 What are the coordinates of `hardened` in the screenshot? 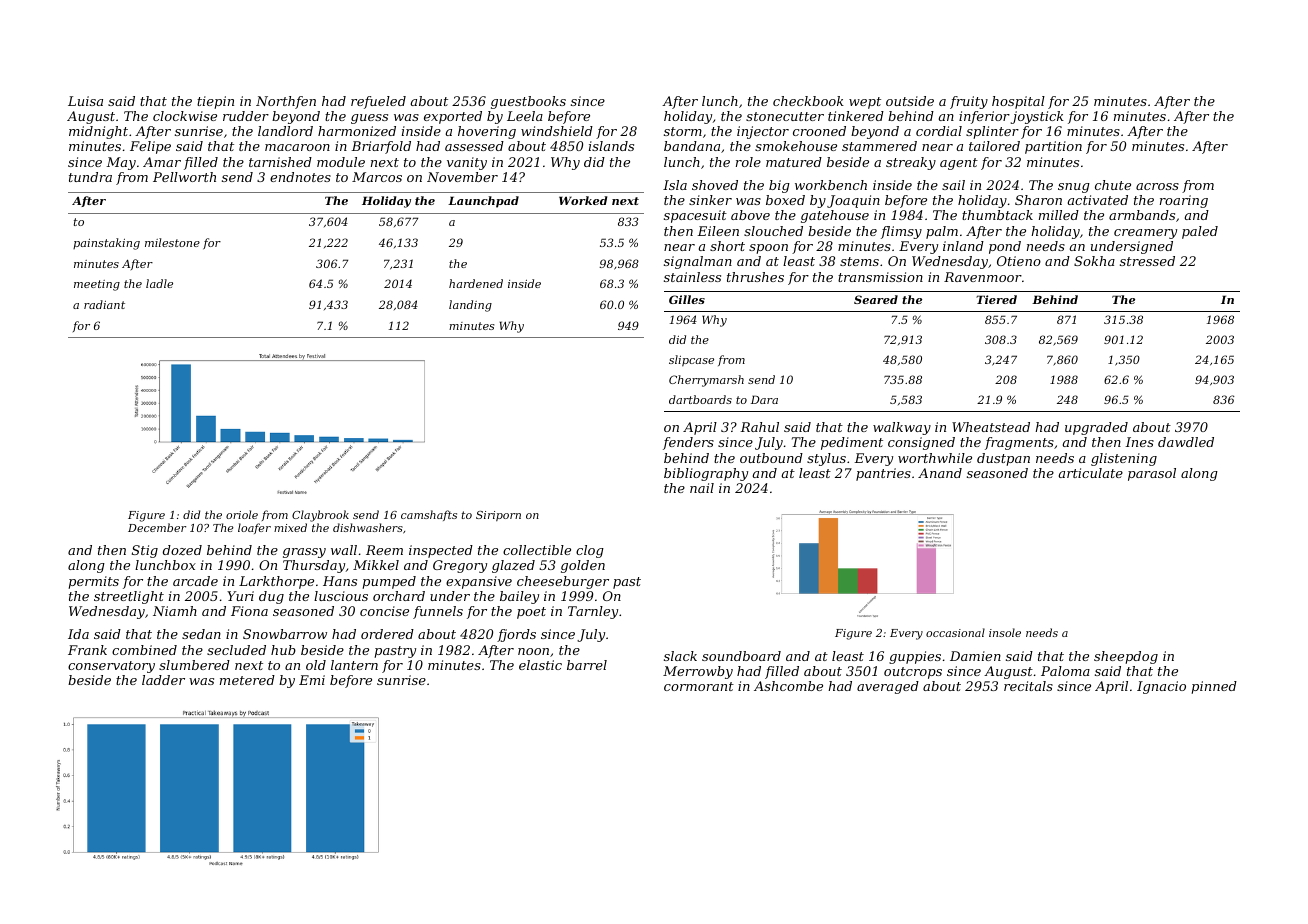 It's located at (476, 283).
